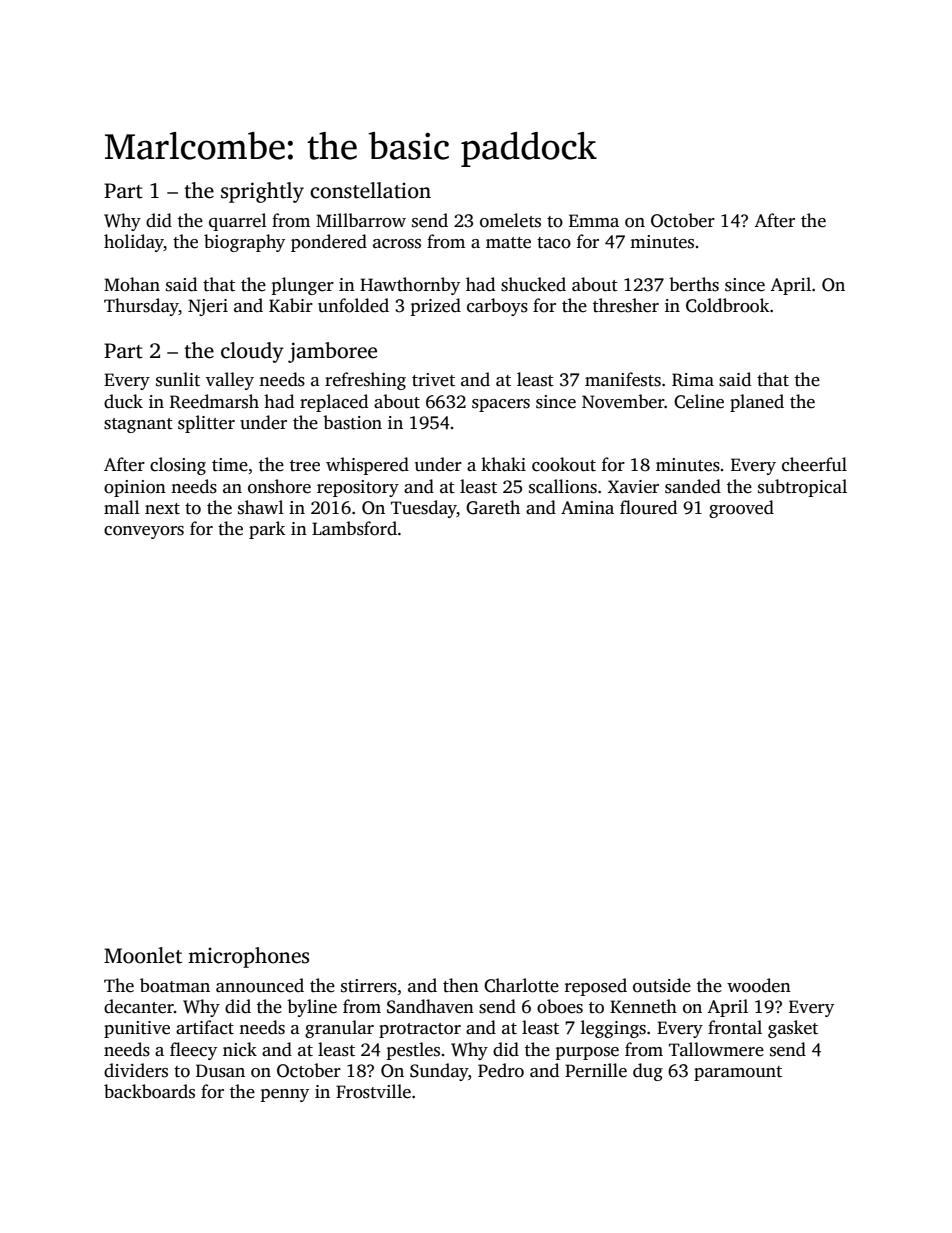 This screenshot has width=952, height=1233. Describe the element at coordinates (143, 955) in the screenshot. I see `Moonlet` at that location.
